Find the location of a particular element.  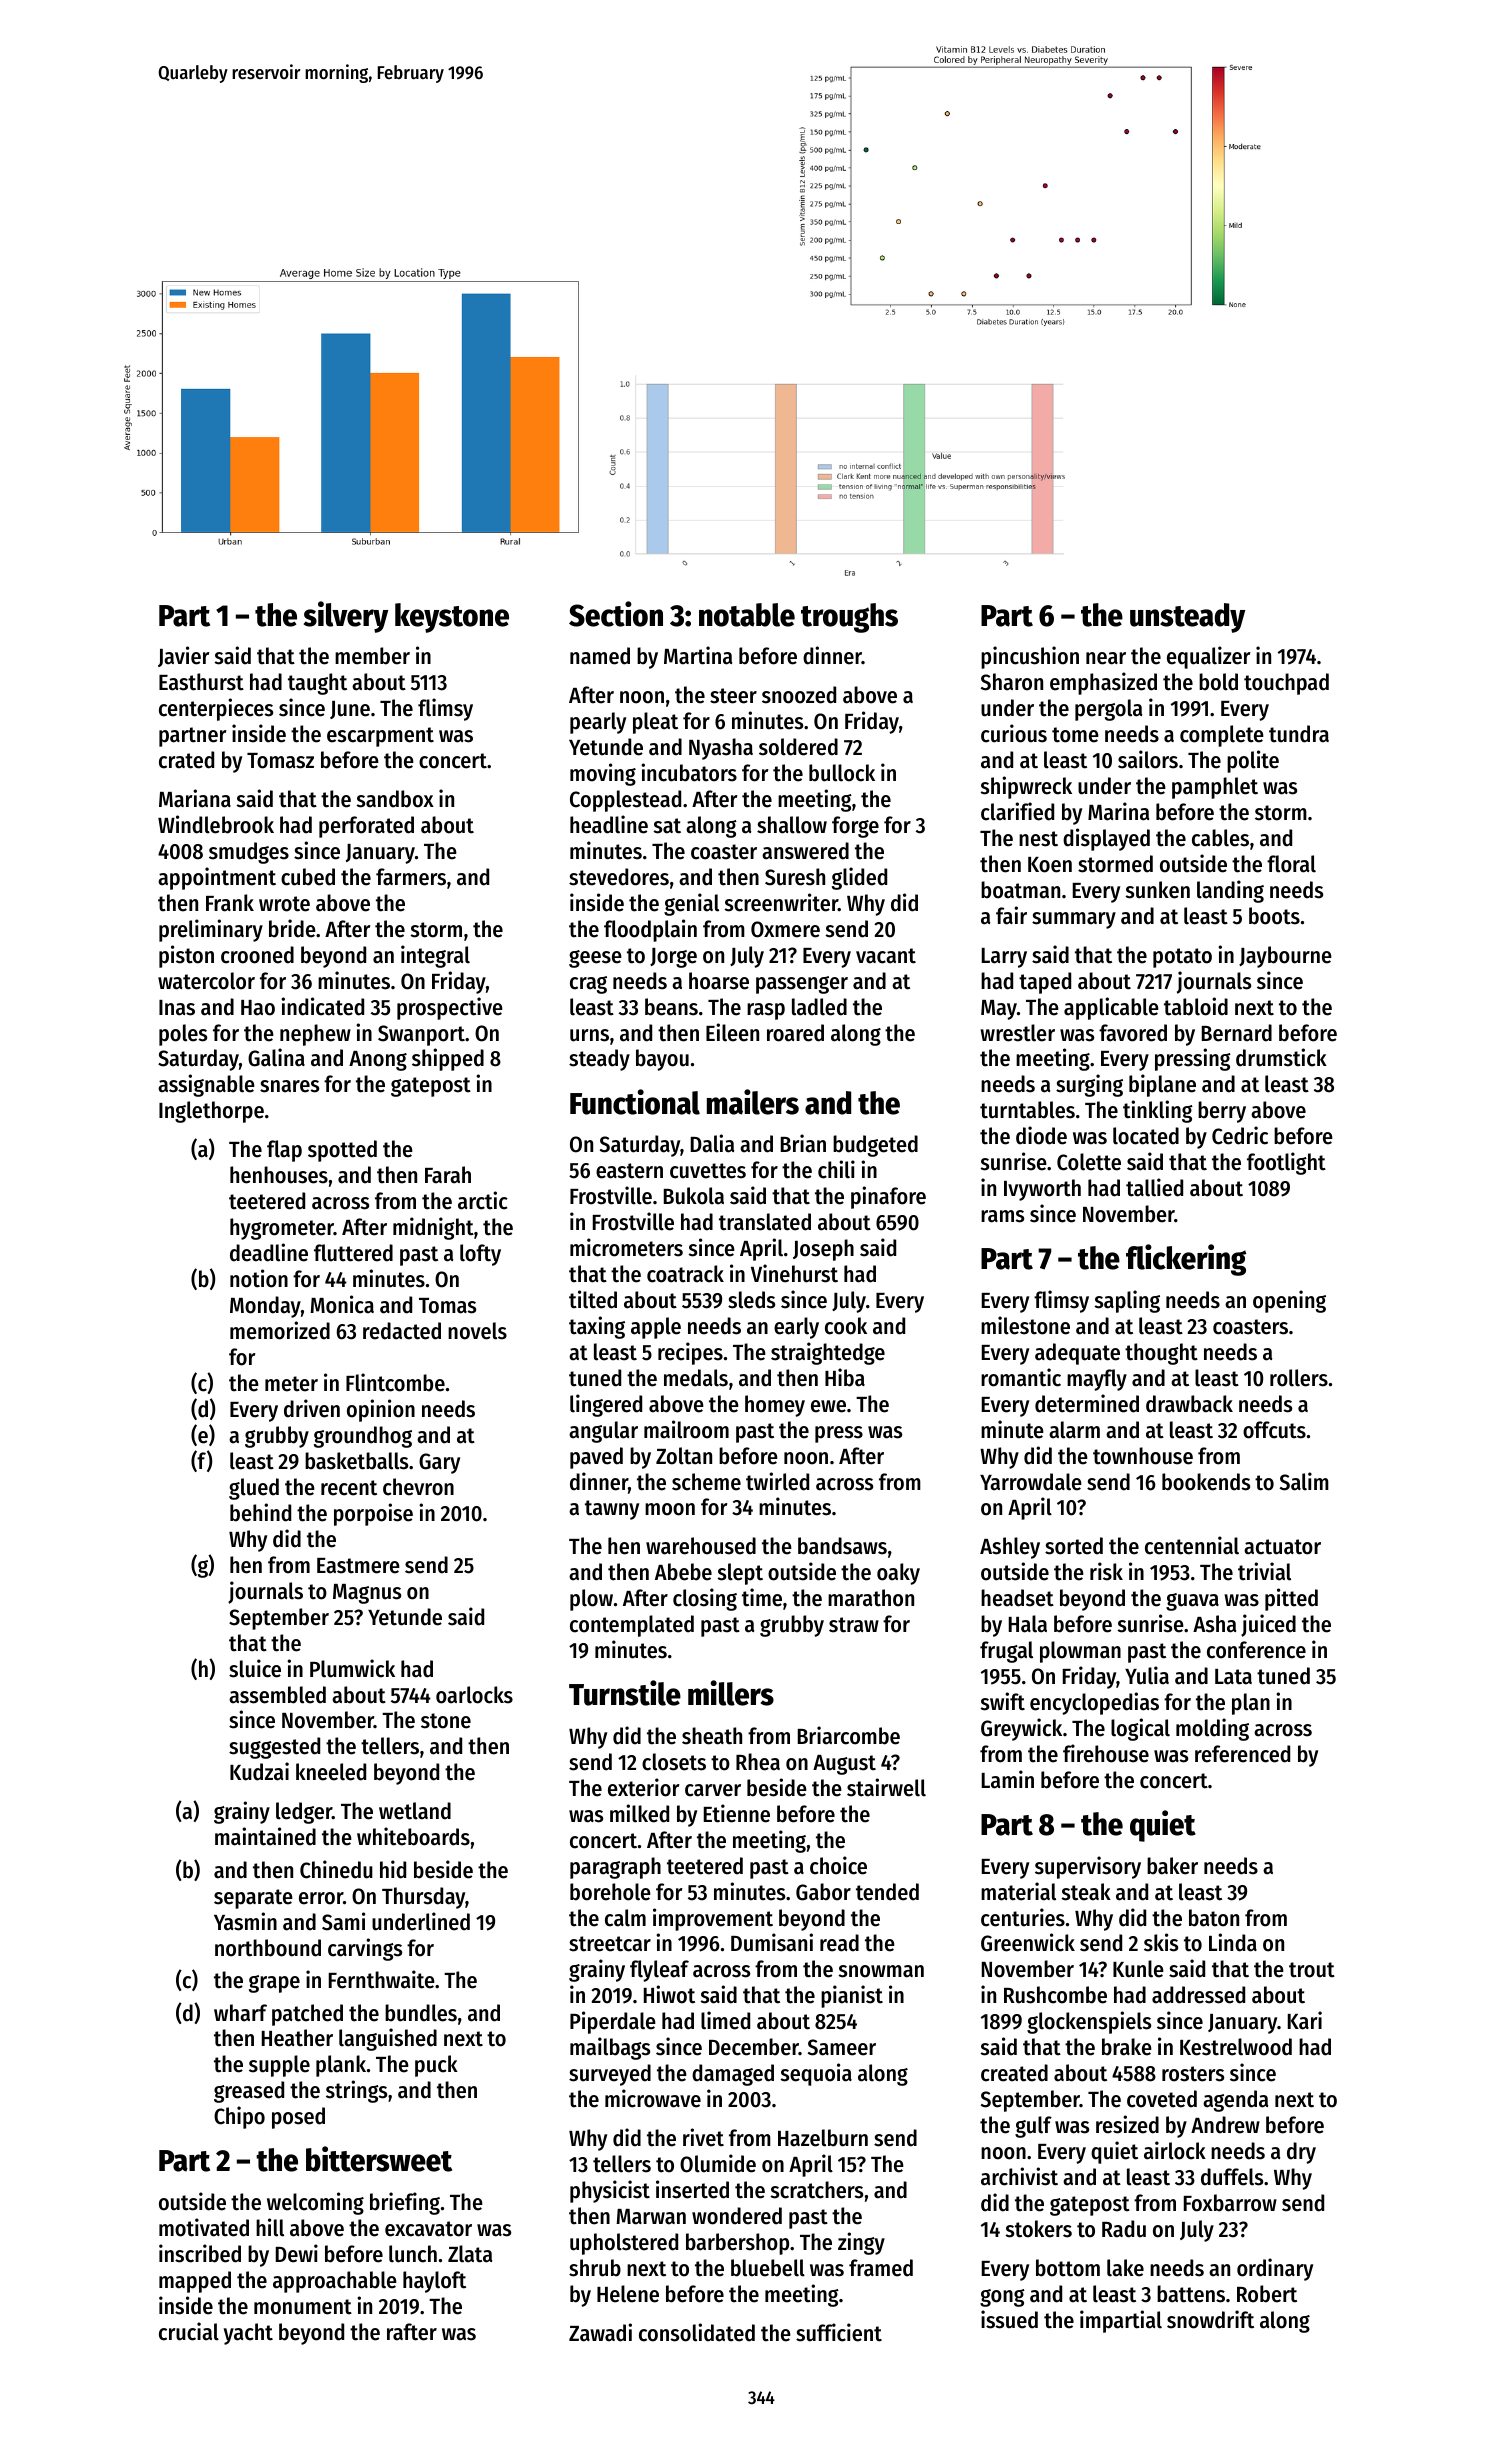

equalizer is located at coordinates (1209, 657).
